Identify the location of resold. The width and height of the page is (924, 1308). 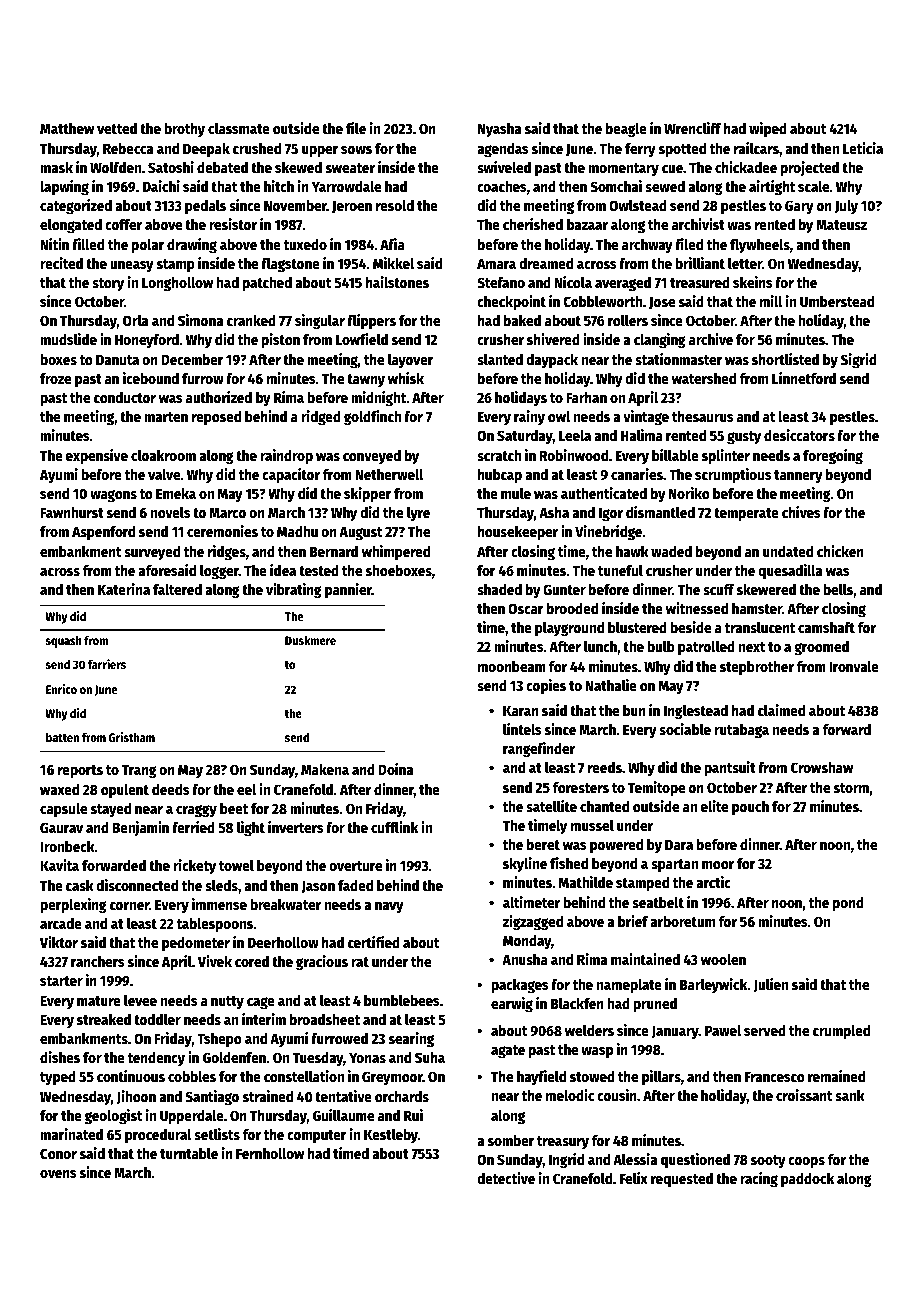
(395, 205).
